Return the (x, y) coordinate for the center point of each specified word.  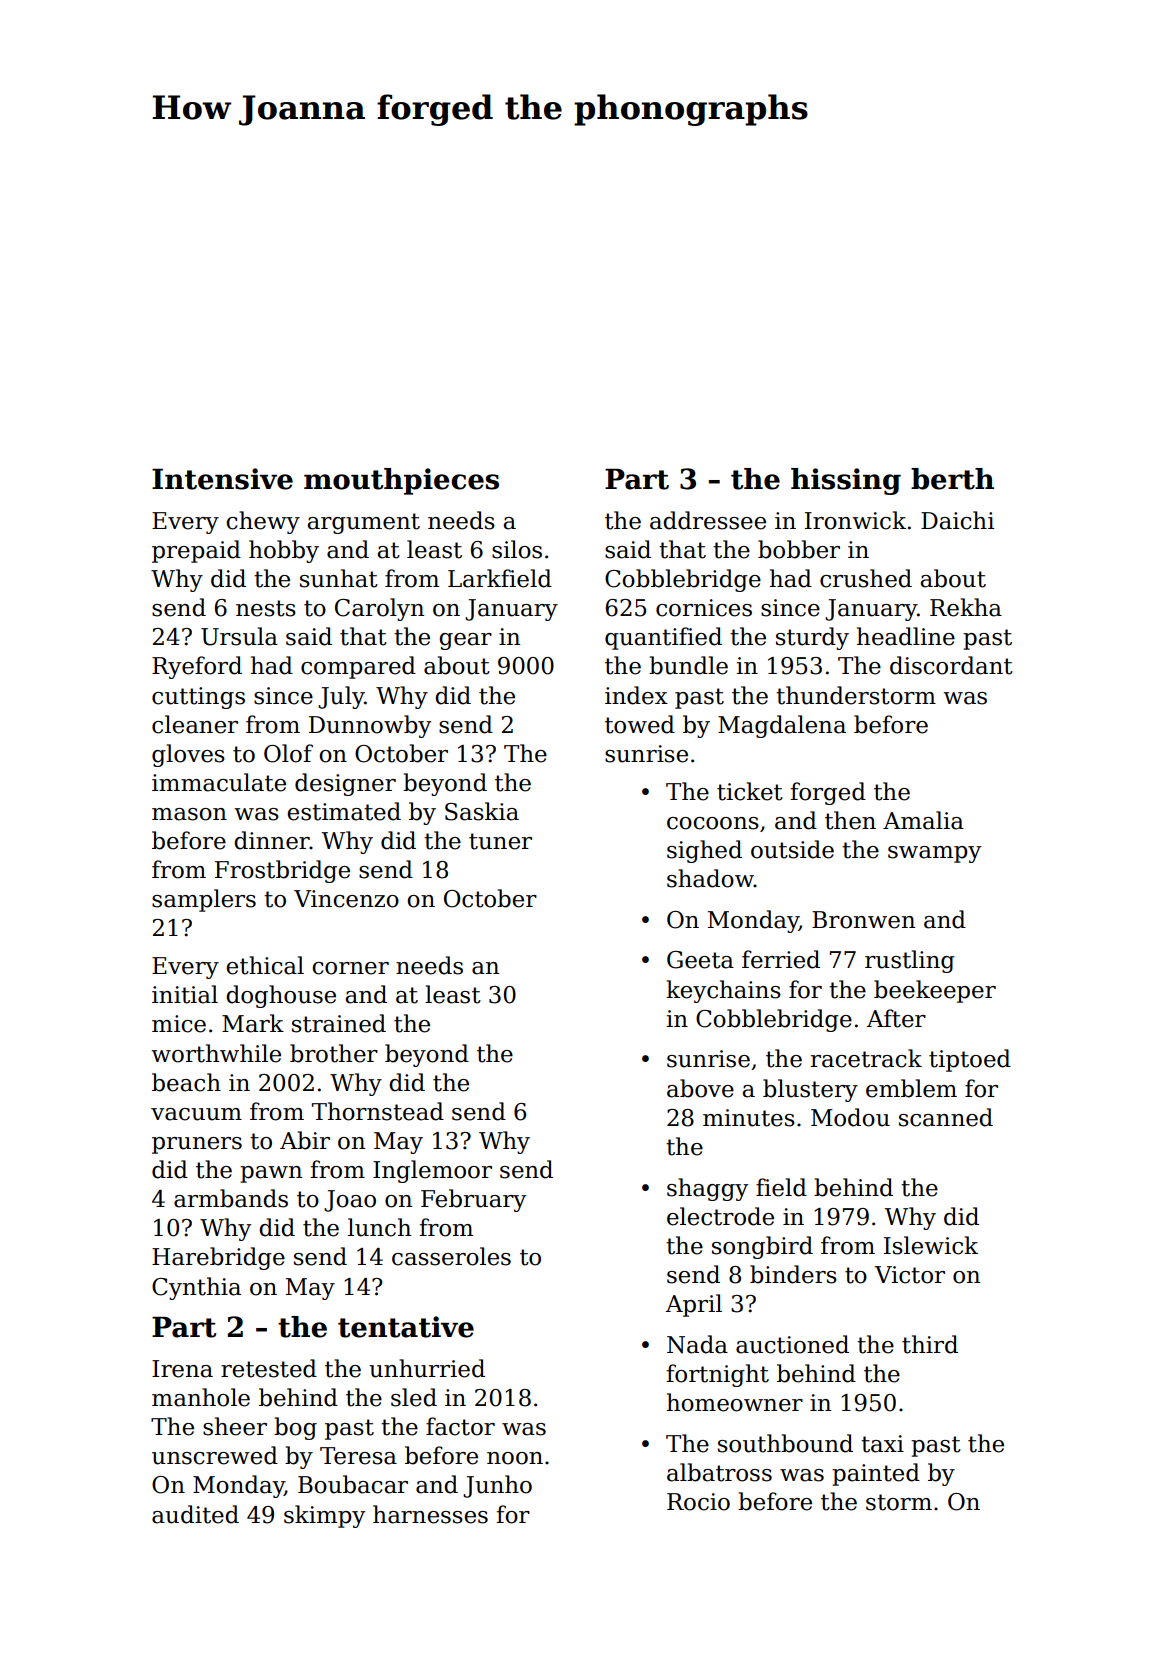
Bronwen (863, 920)
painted (876, 1474)
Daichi (957, 520)
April (694, 1305)
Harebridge (218, 1258)
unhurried (427, 1368)
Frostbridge (282, 871)
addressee (708, 520)
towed (640, 724)
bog (295, 1428)
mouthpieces (401, 481)
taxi (882, 1444)
